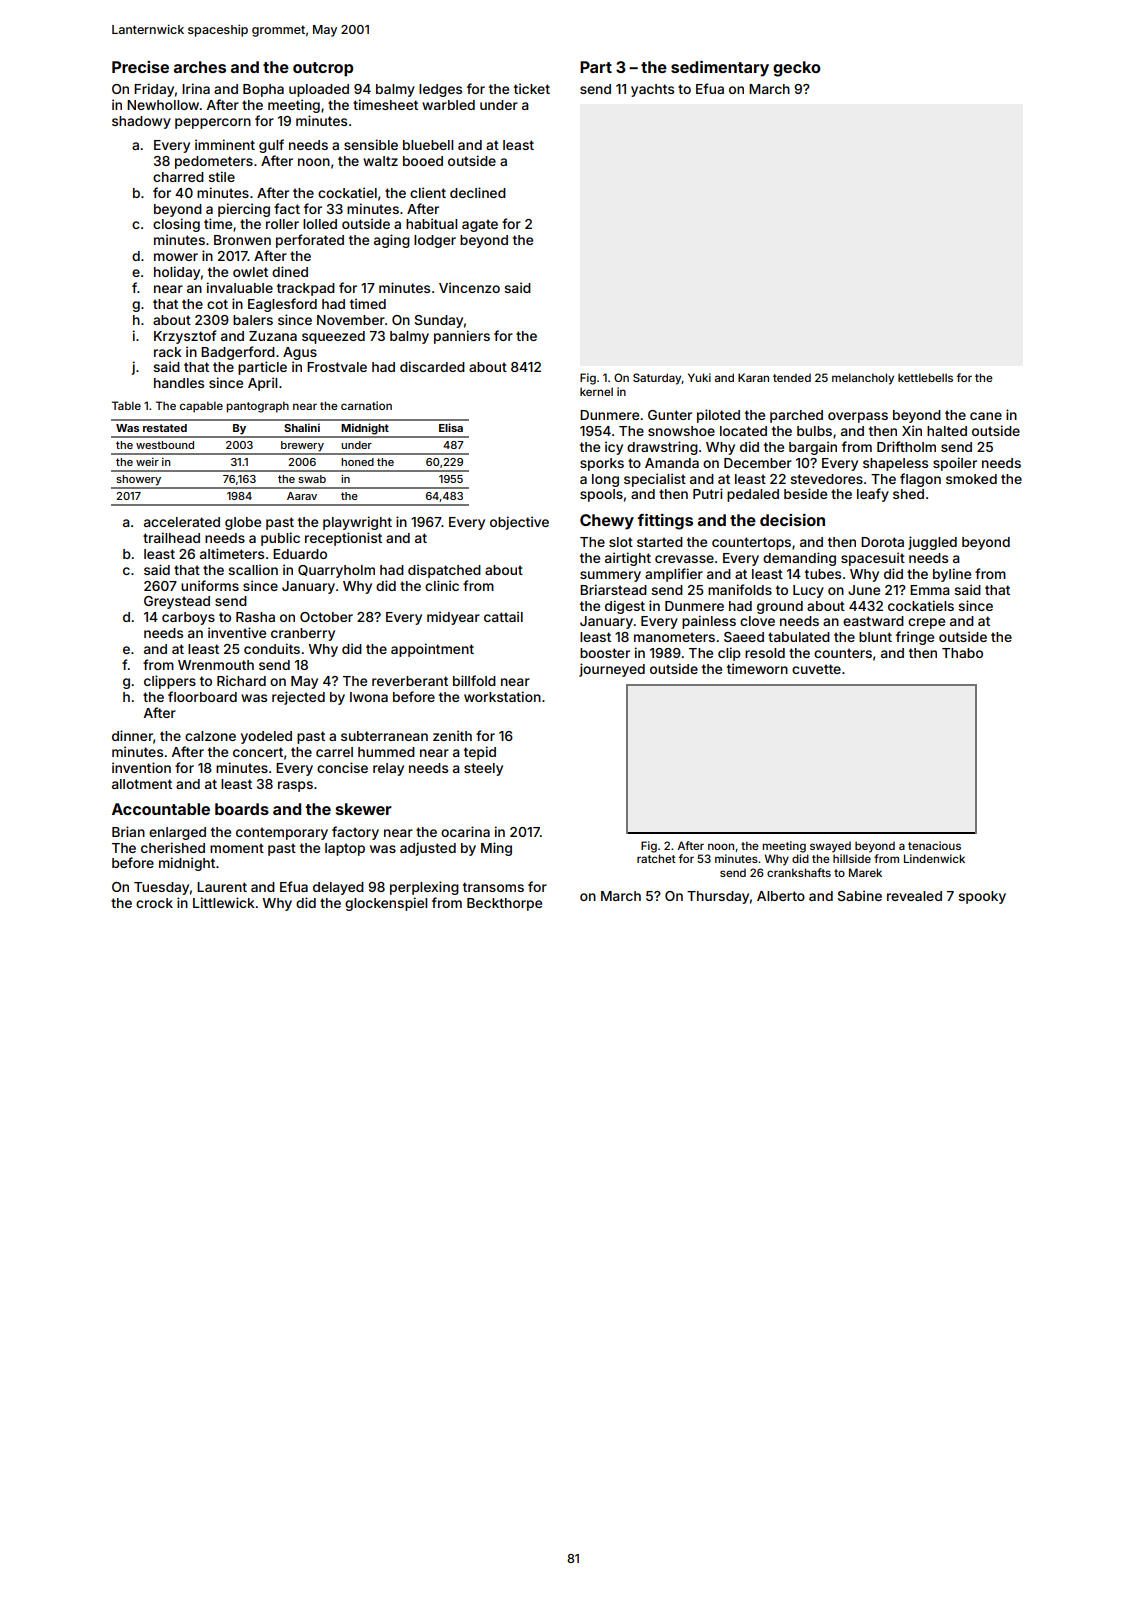  I want to click on Driftholm, so click(906, 446).
